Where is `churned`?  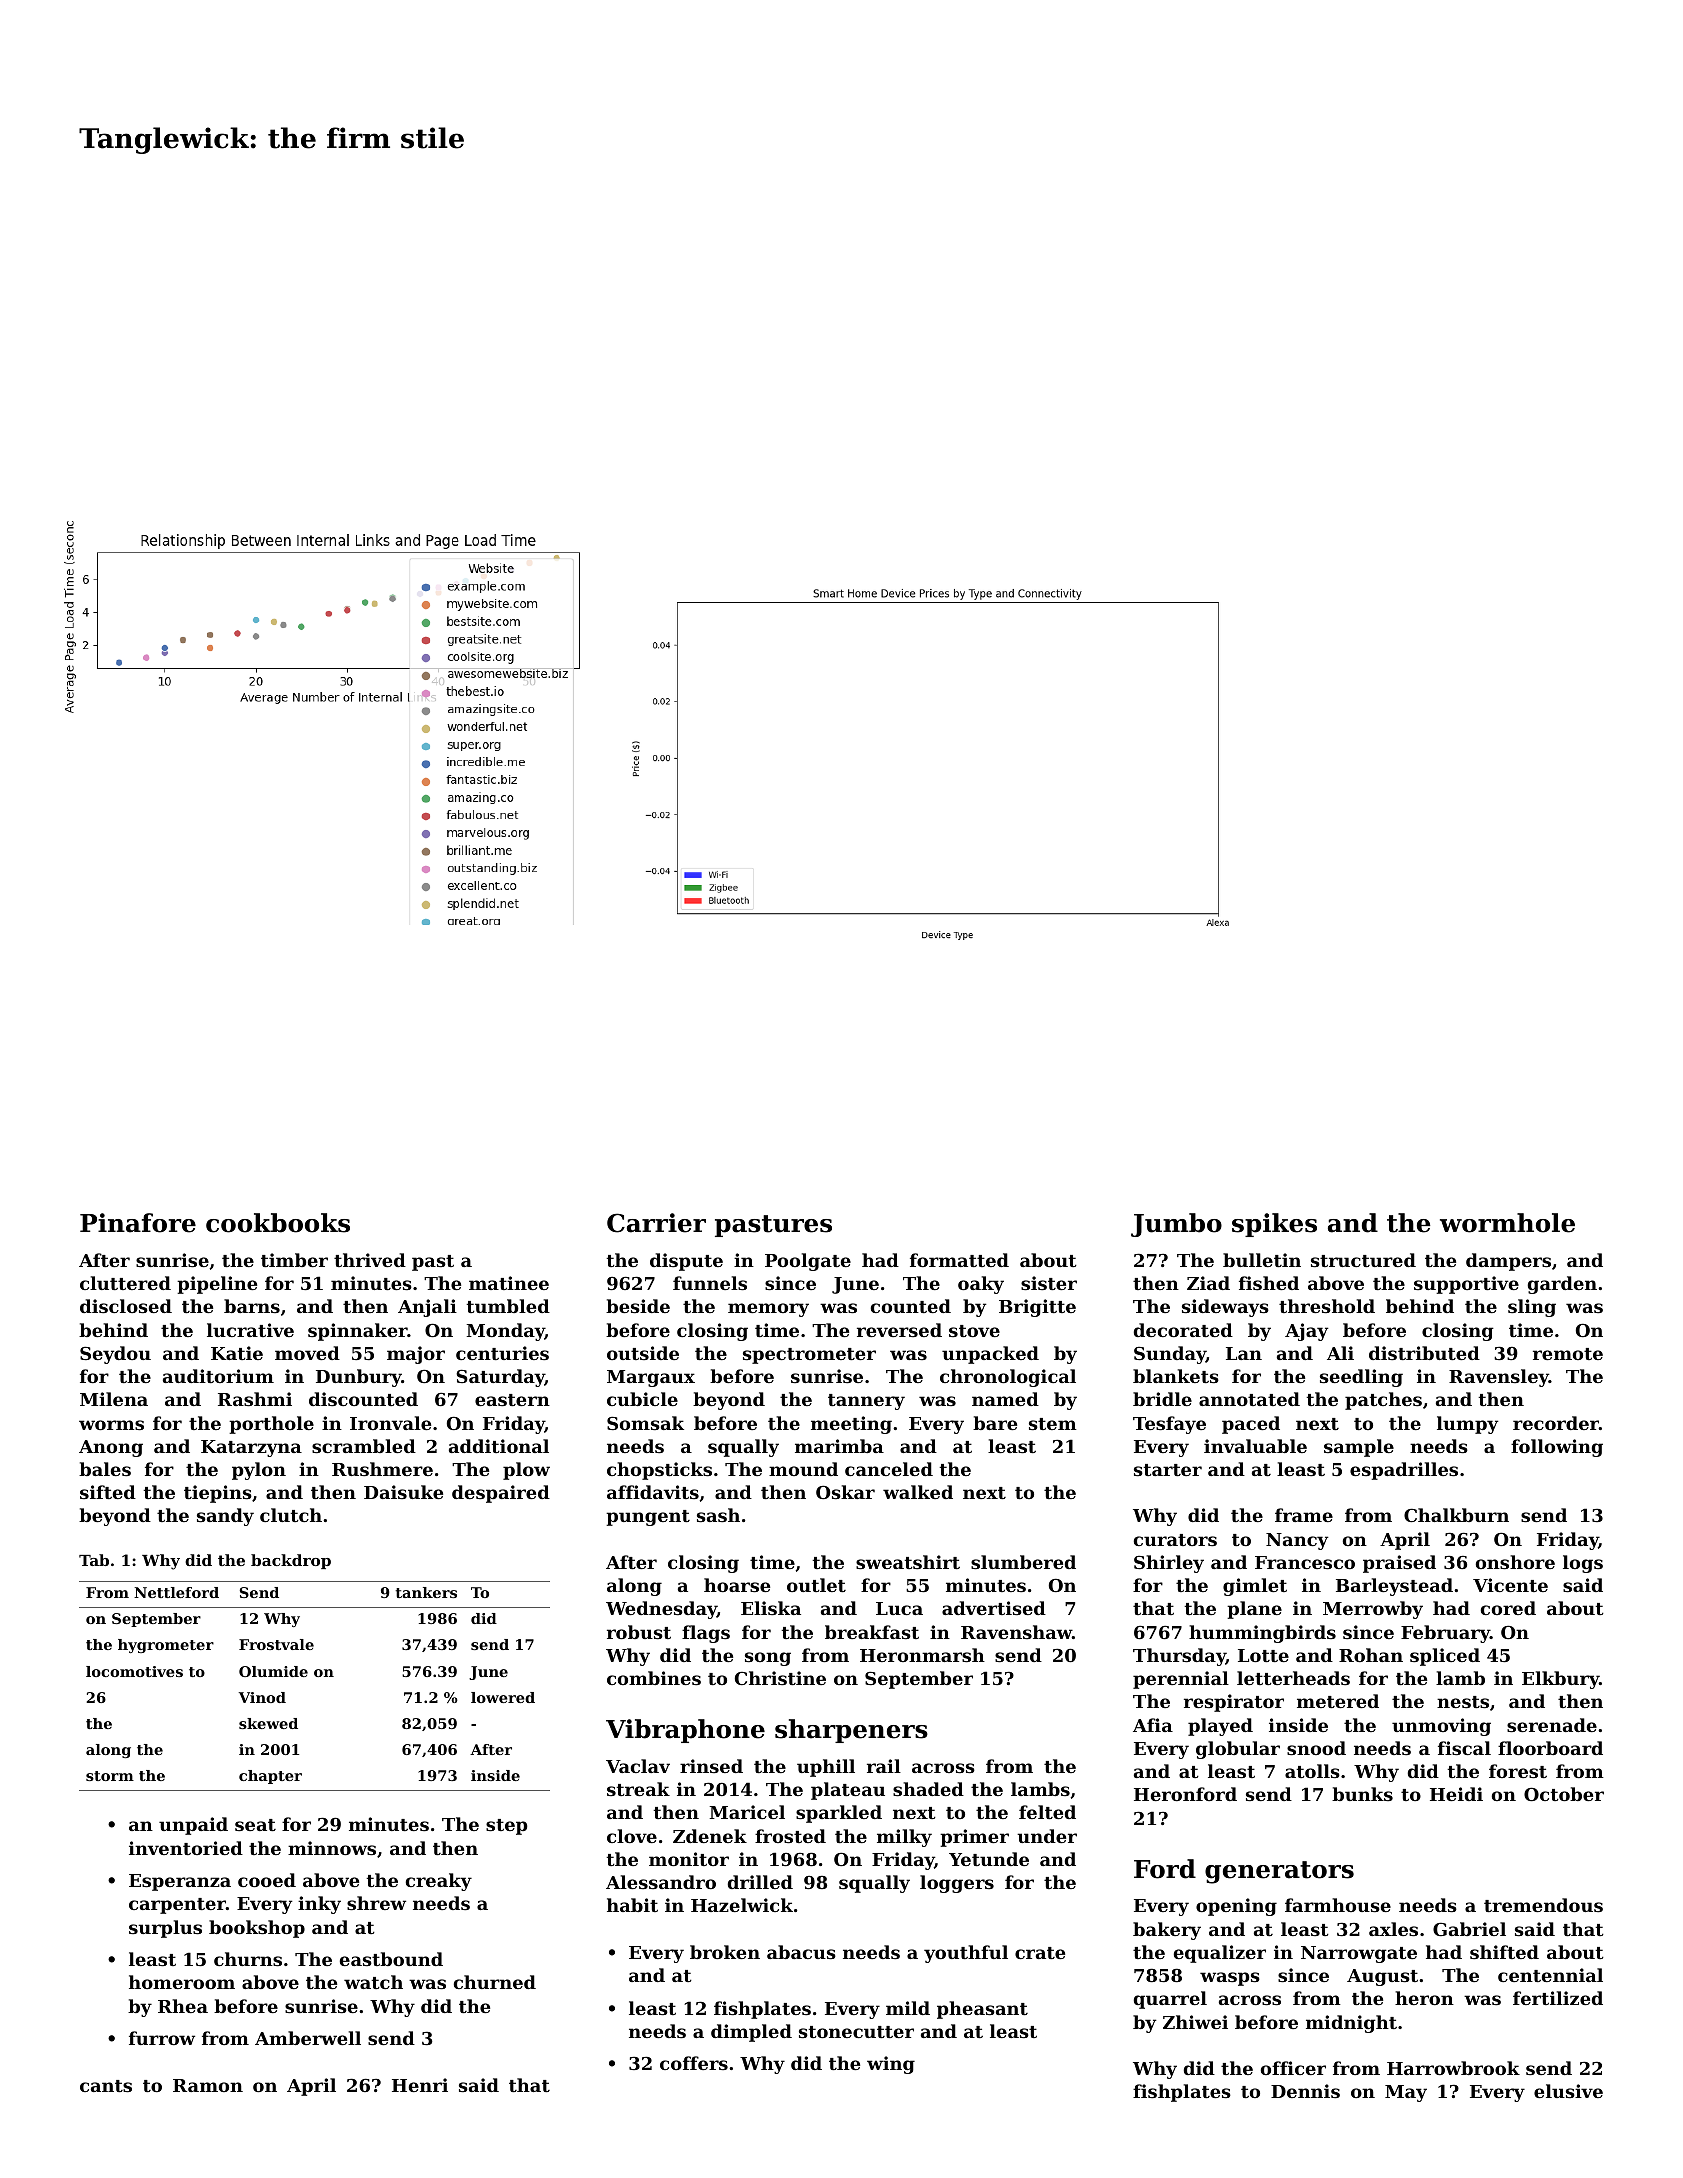 churned is located at coordinates (495, 1982).
